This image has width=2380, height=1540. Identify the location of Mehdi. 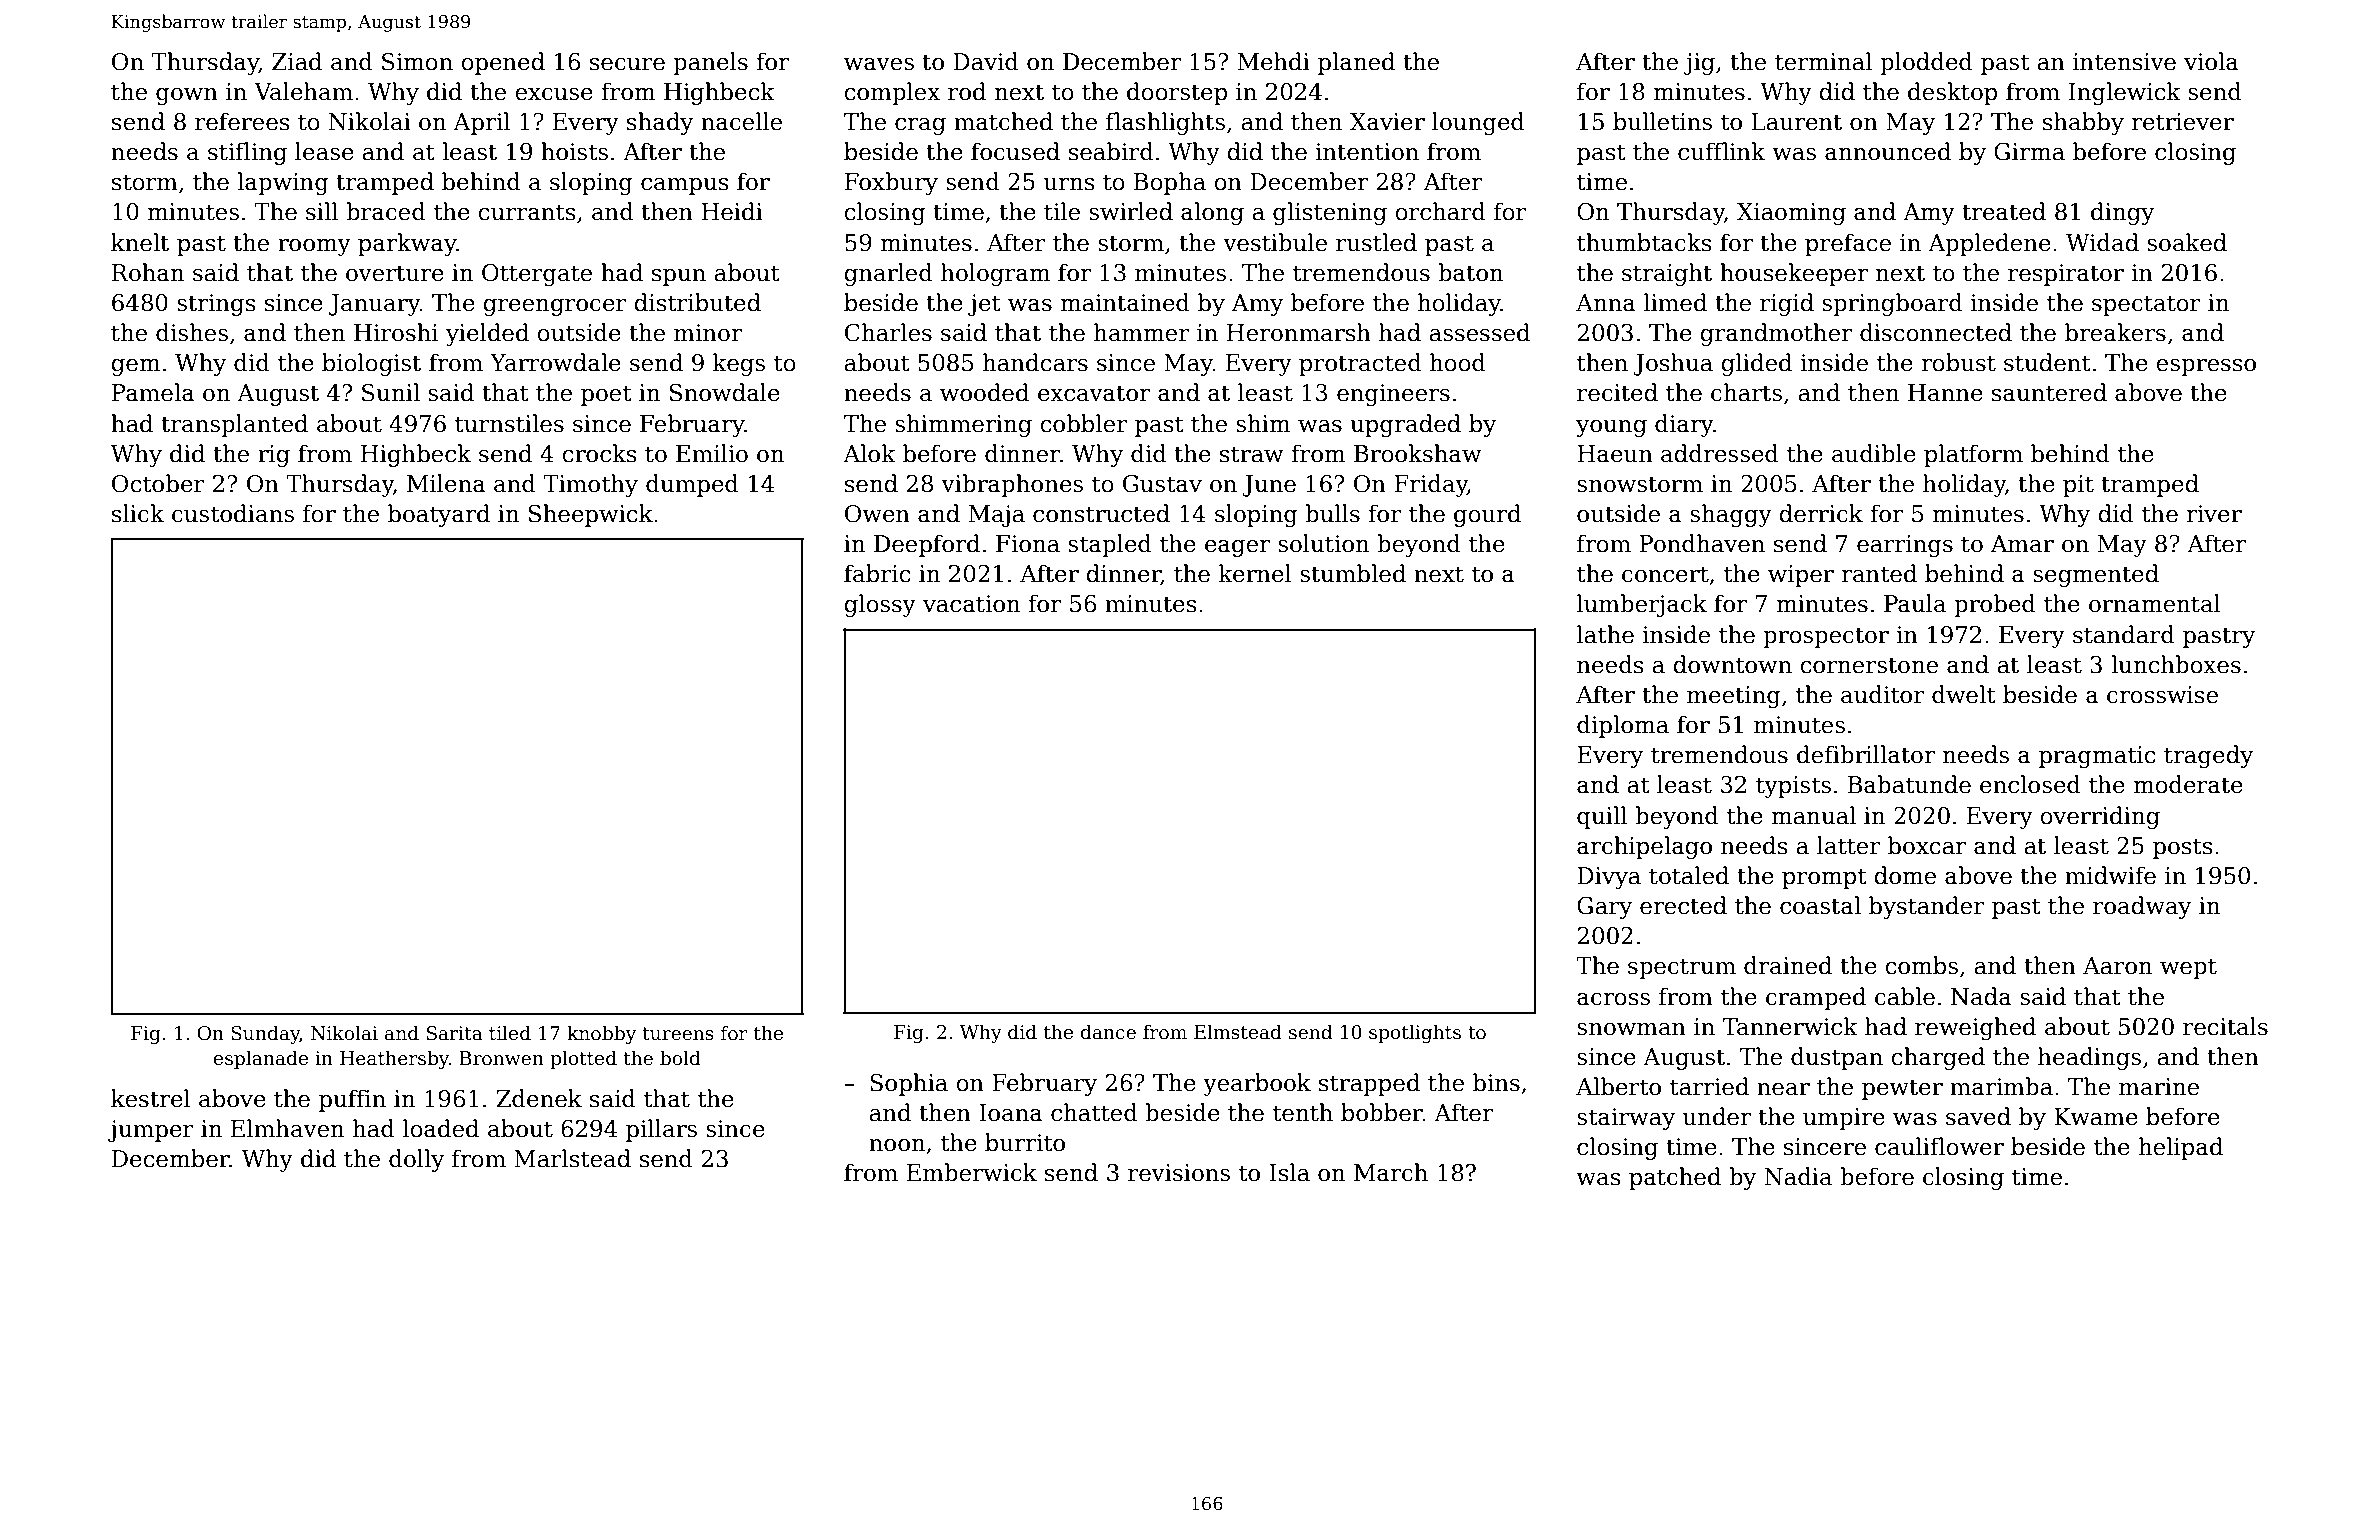
(1274, 61).
